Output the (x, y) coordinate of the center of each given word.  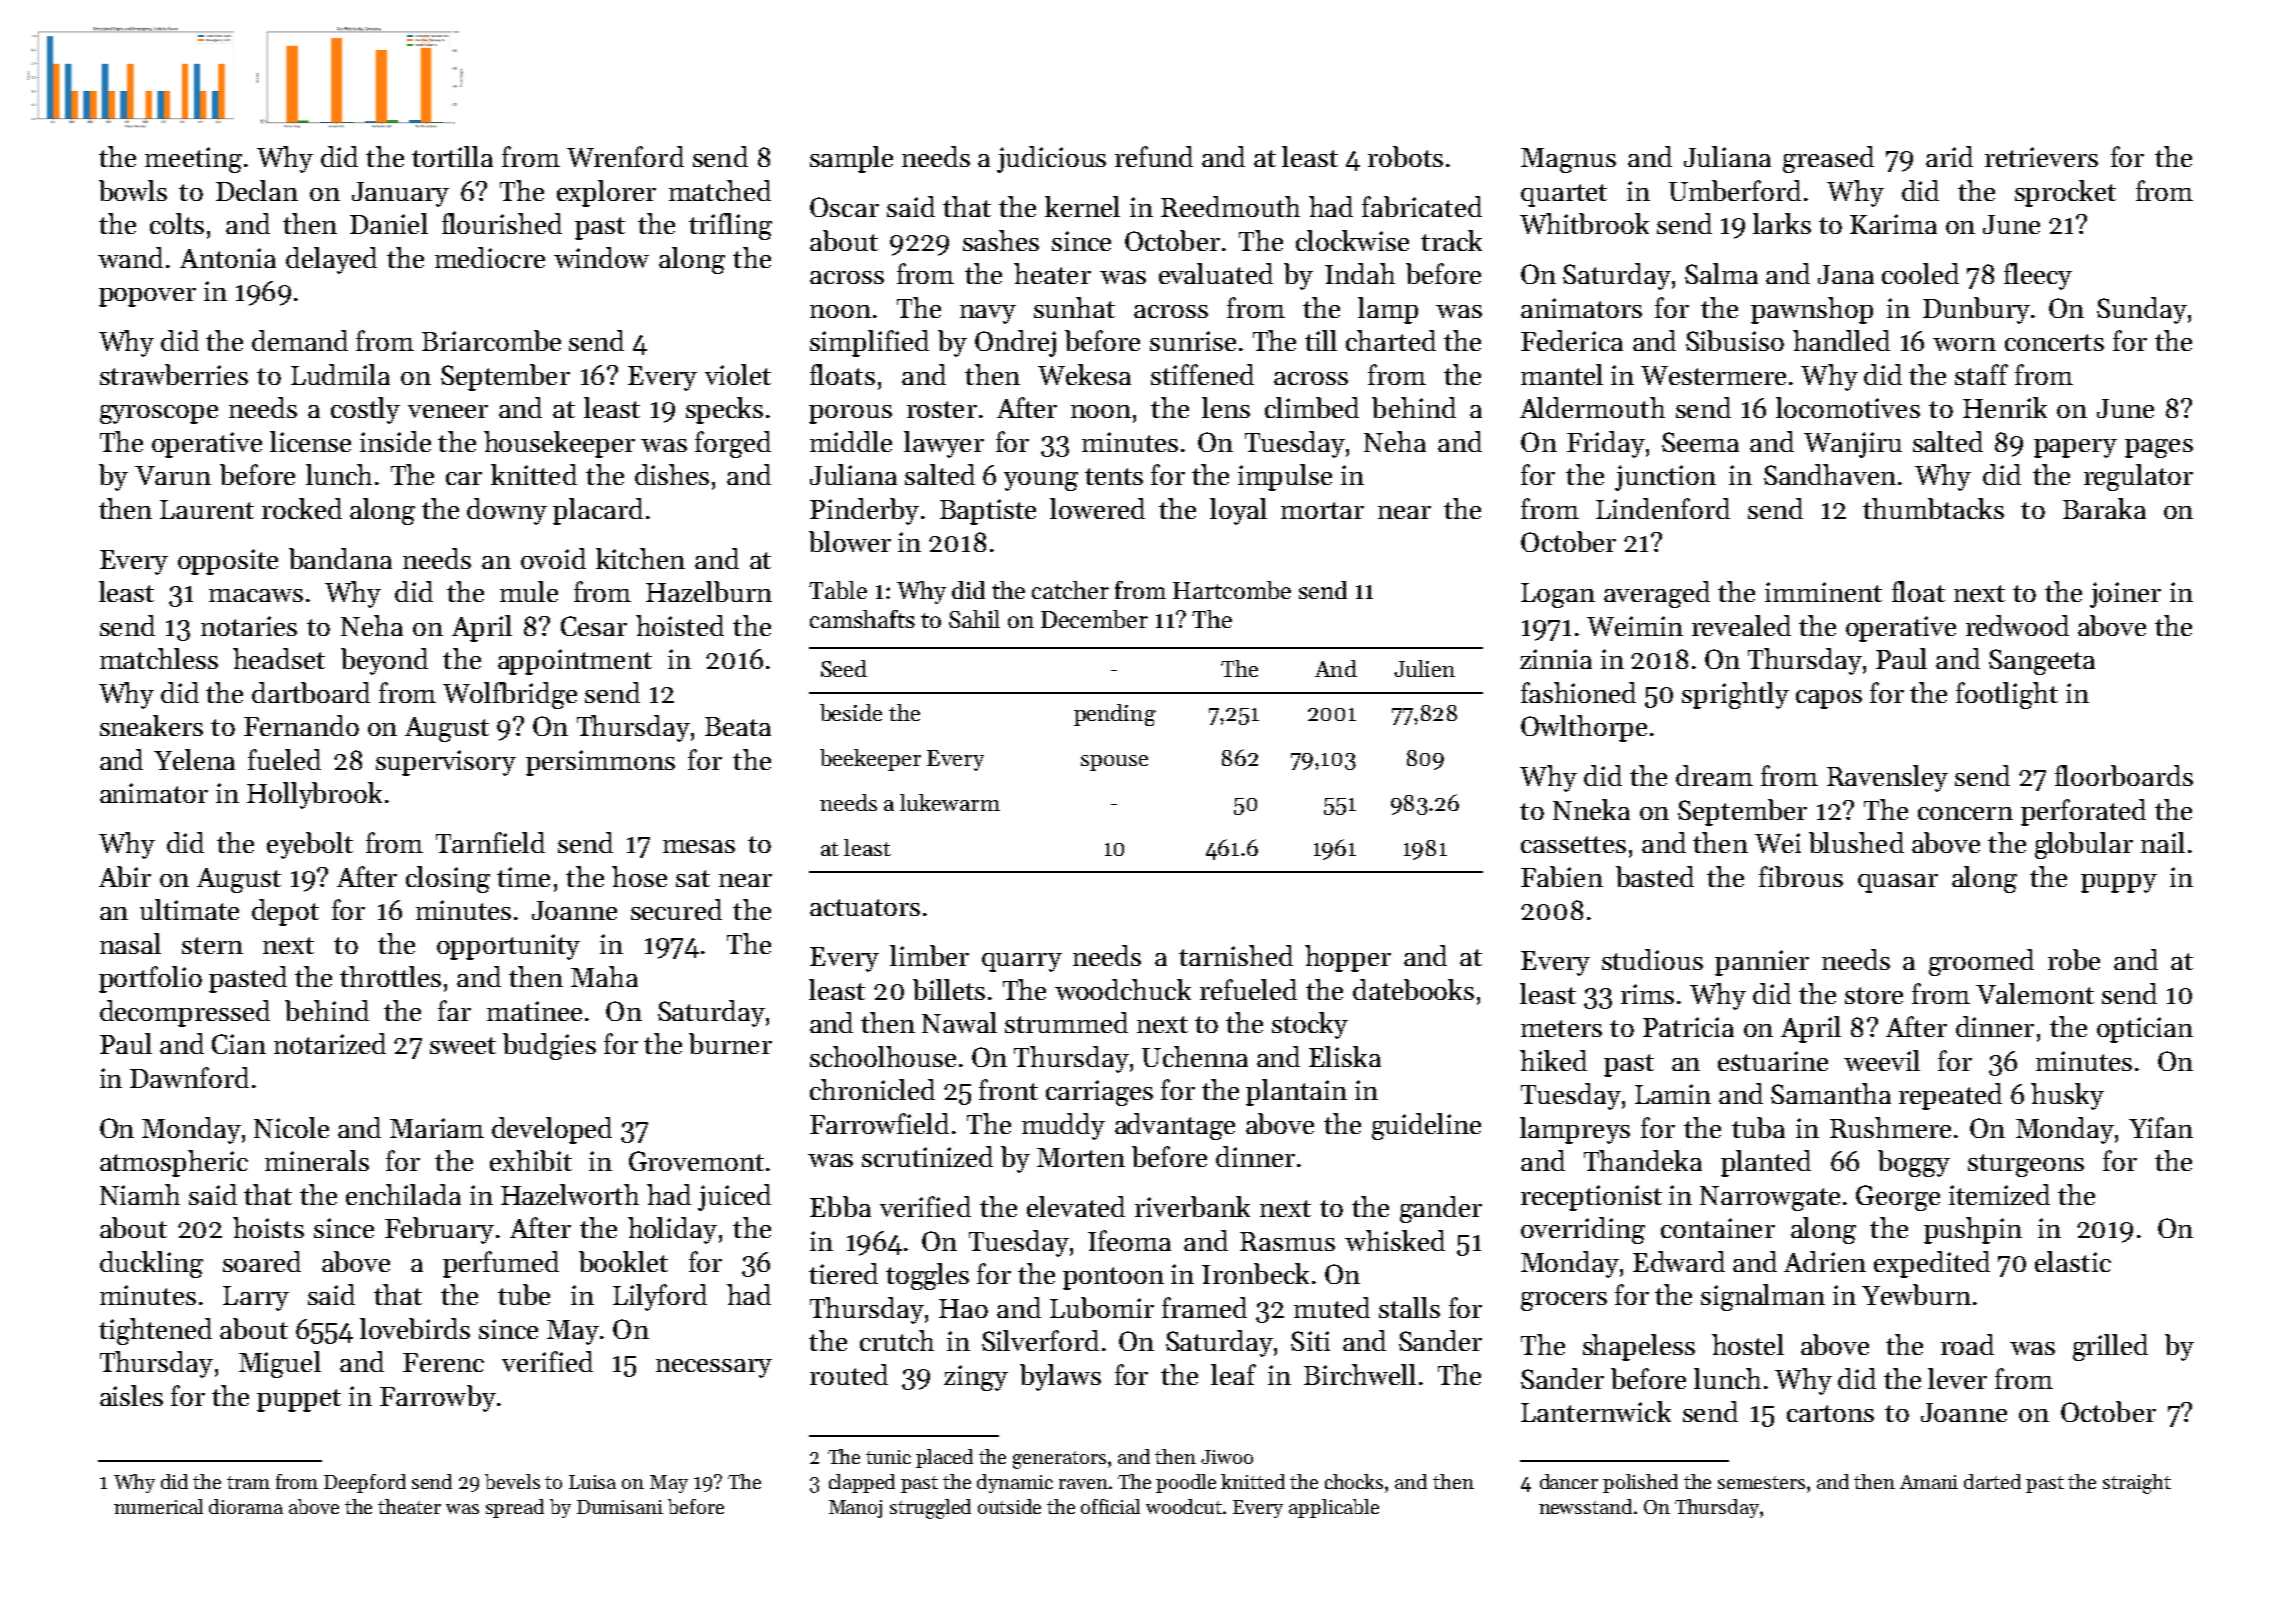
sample (851, 159)
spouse (1114, 763)
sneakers (151, 725)
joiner (2125, 595)
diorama (246, 1506)
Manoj (855, 1509)
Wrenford (625, 156)
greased (1828, 159)
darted (1992, 1481)
